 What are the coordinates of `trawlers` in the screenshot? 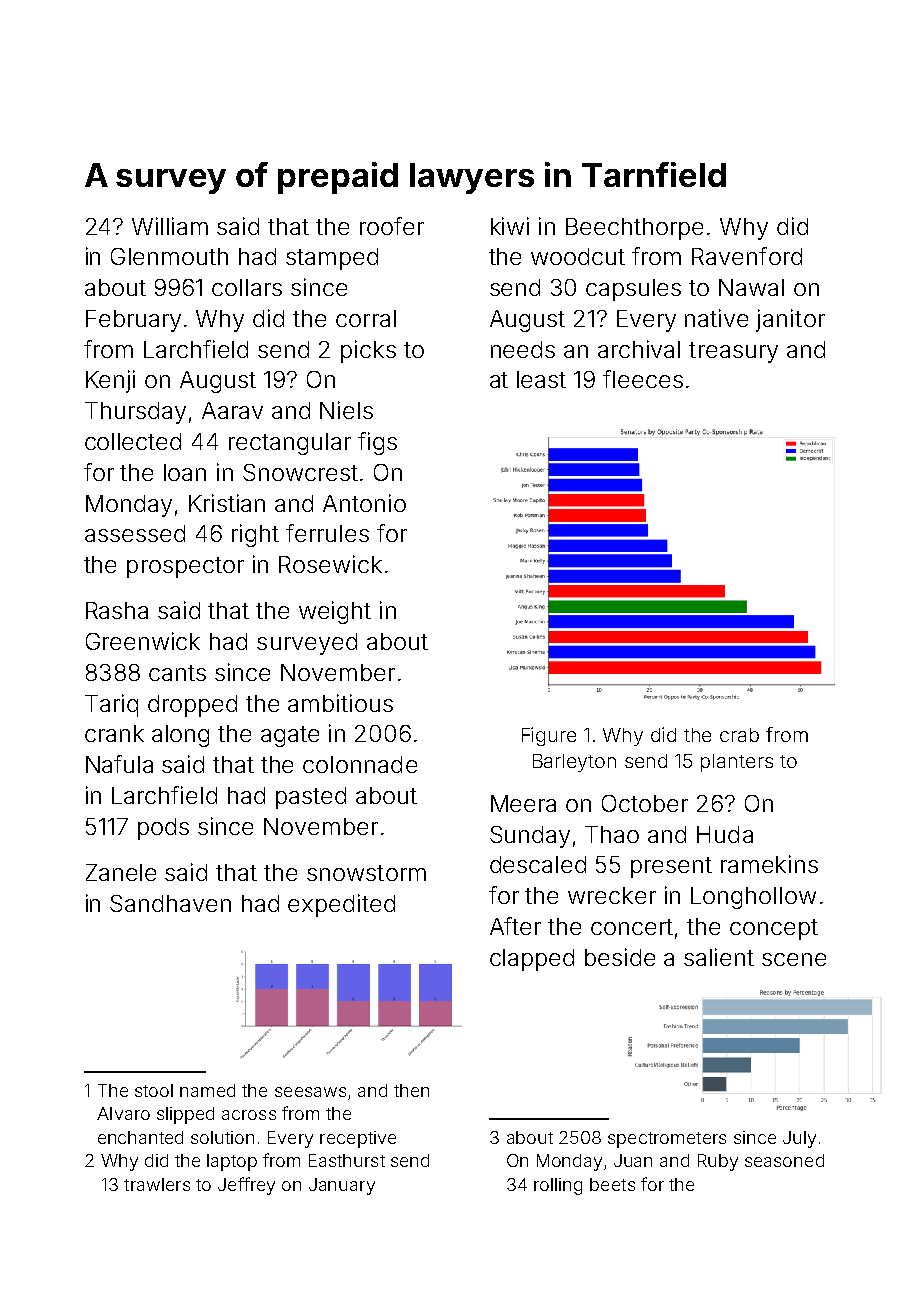 It's located at (157, 1184).
